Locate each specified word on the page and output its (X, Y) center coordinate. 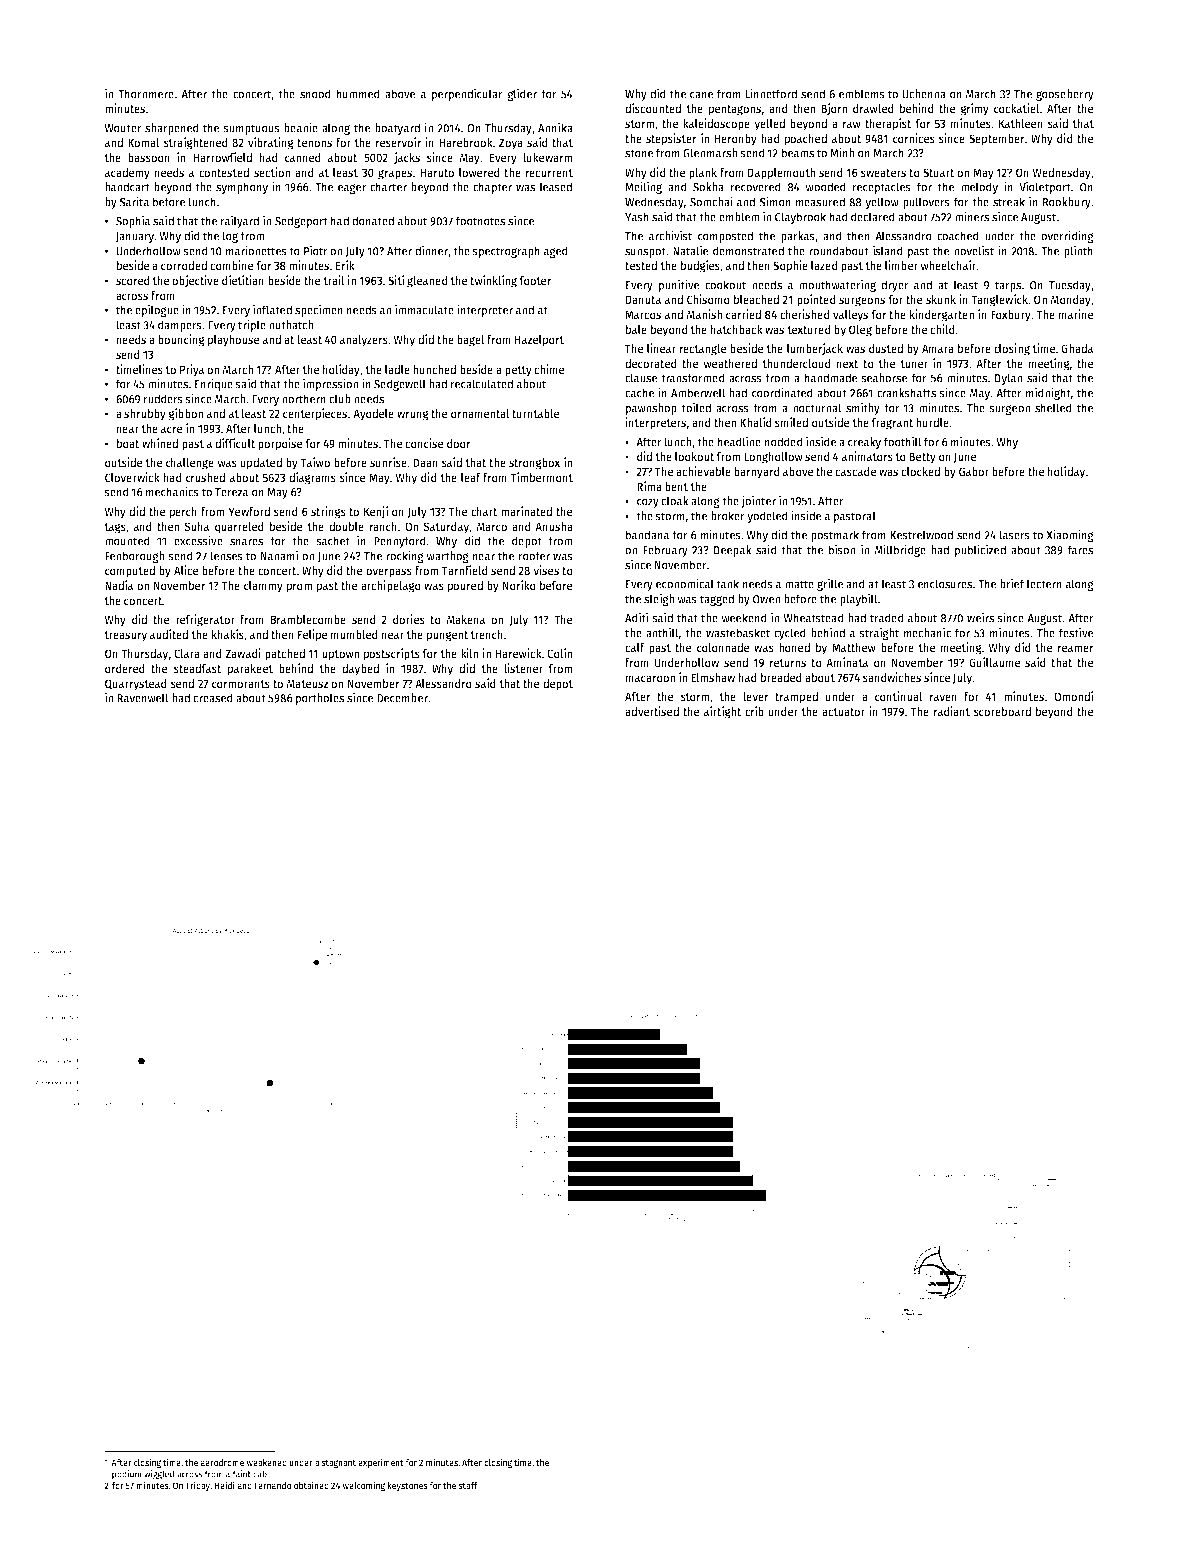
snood (315, 94)
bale (636, 329)
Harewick (518, 653)
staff (468, 1485)
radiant (952, 711)
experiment (381, 1463)
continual (898, 696)
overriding (1067, 236)
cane (701, 95)
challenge (190, 463)
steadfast (197, 668)
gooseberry (1065, 95)
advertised (652, 711)
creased (213, 698)
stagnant (338, 1463)
